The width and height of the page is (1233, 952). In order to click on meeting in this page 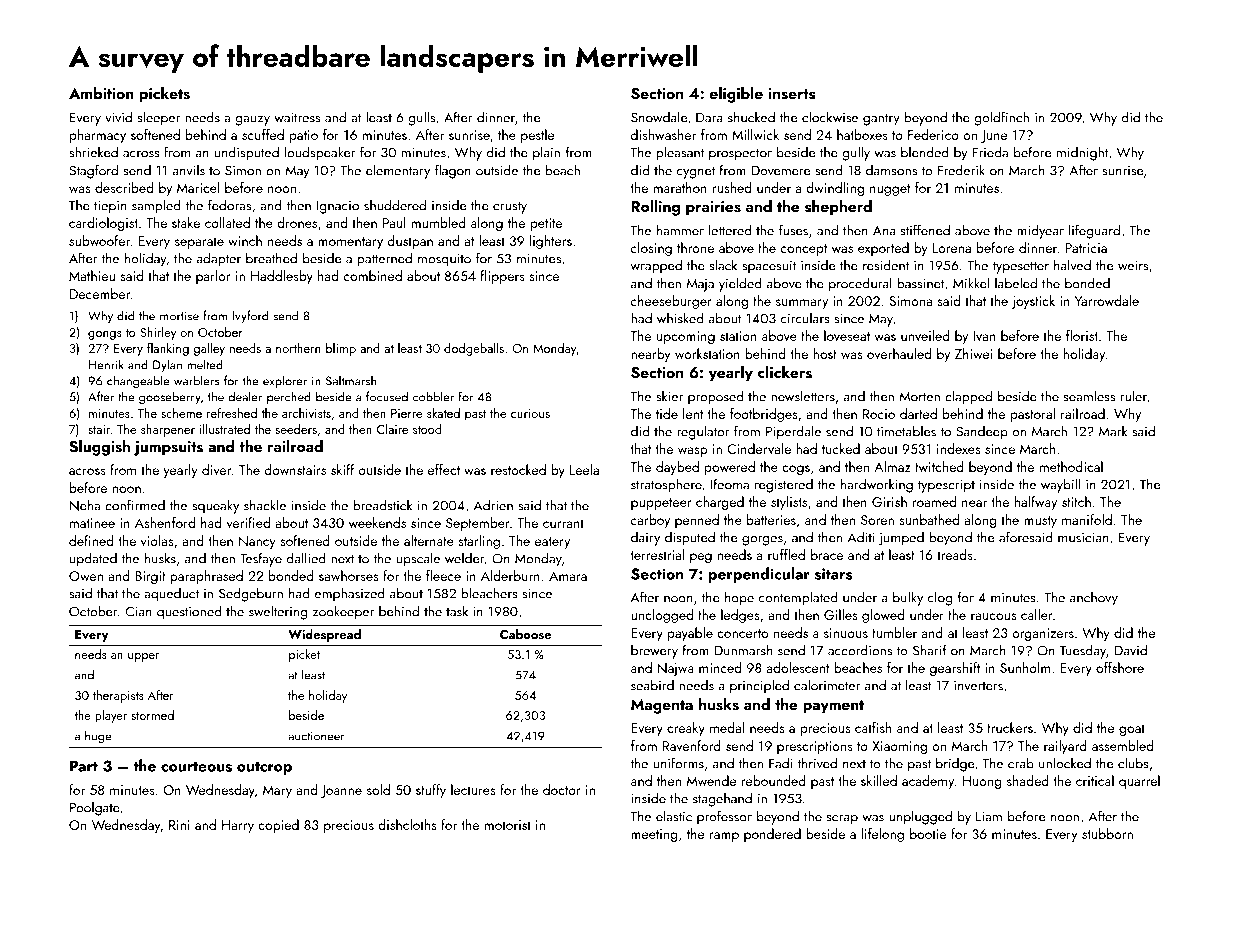, I will do `click(654, 835)`.
